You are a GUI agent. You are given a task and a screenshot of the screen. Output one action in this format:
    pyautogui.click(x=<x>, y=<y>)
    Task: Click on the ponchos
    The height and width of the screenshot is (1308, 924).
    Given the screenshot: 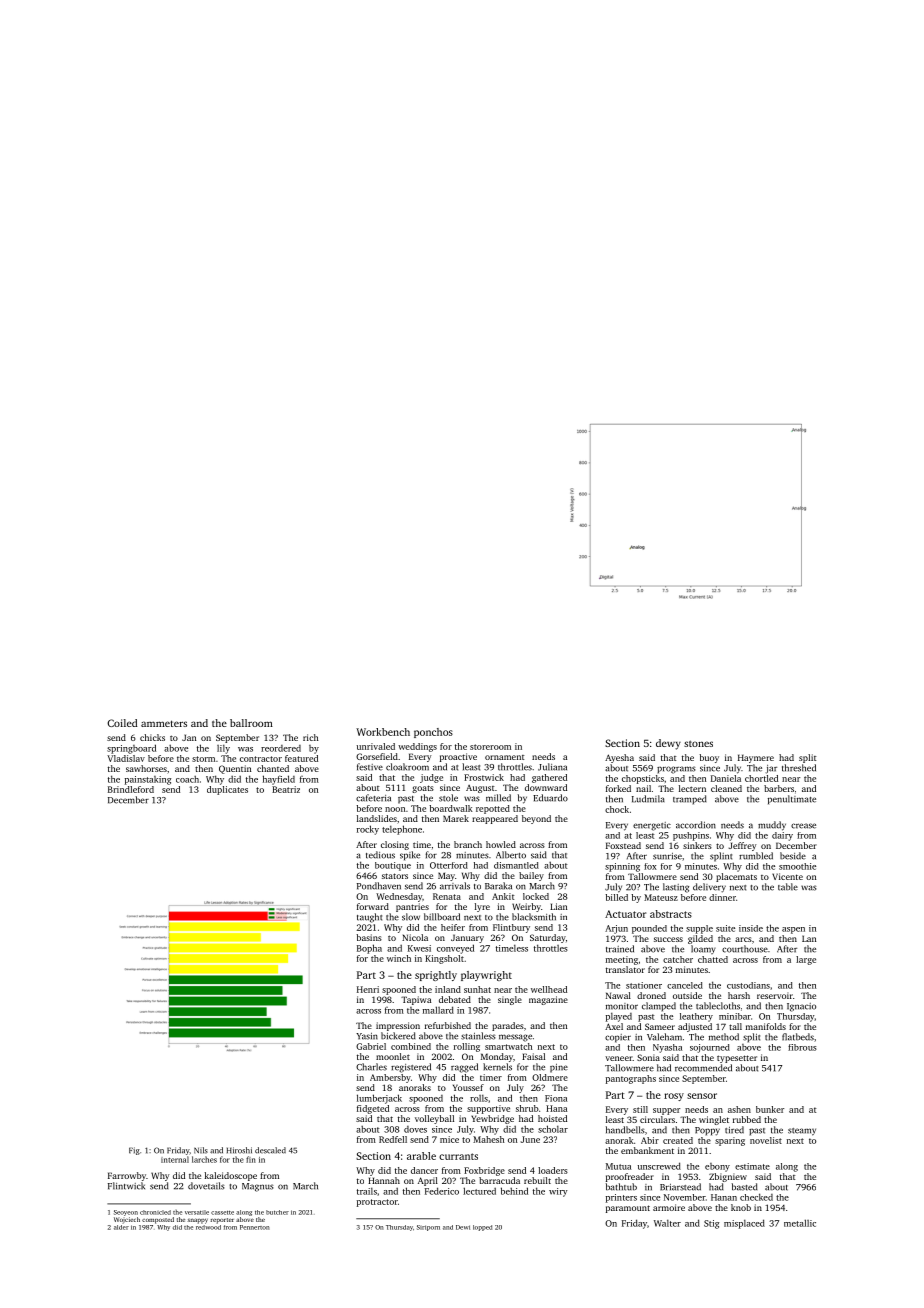 What is the action you would take?
    pyautogui.click(x=433, y=733)
